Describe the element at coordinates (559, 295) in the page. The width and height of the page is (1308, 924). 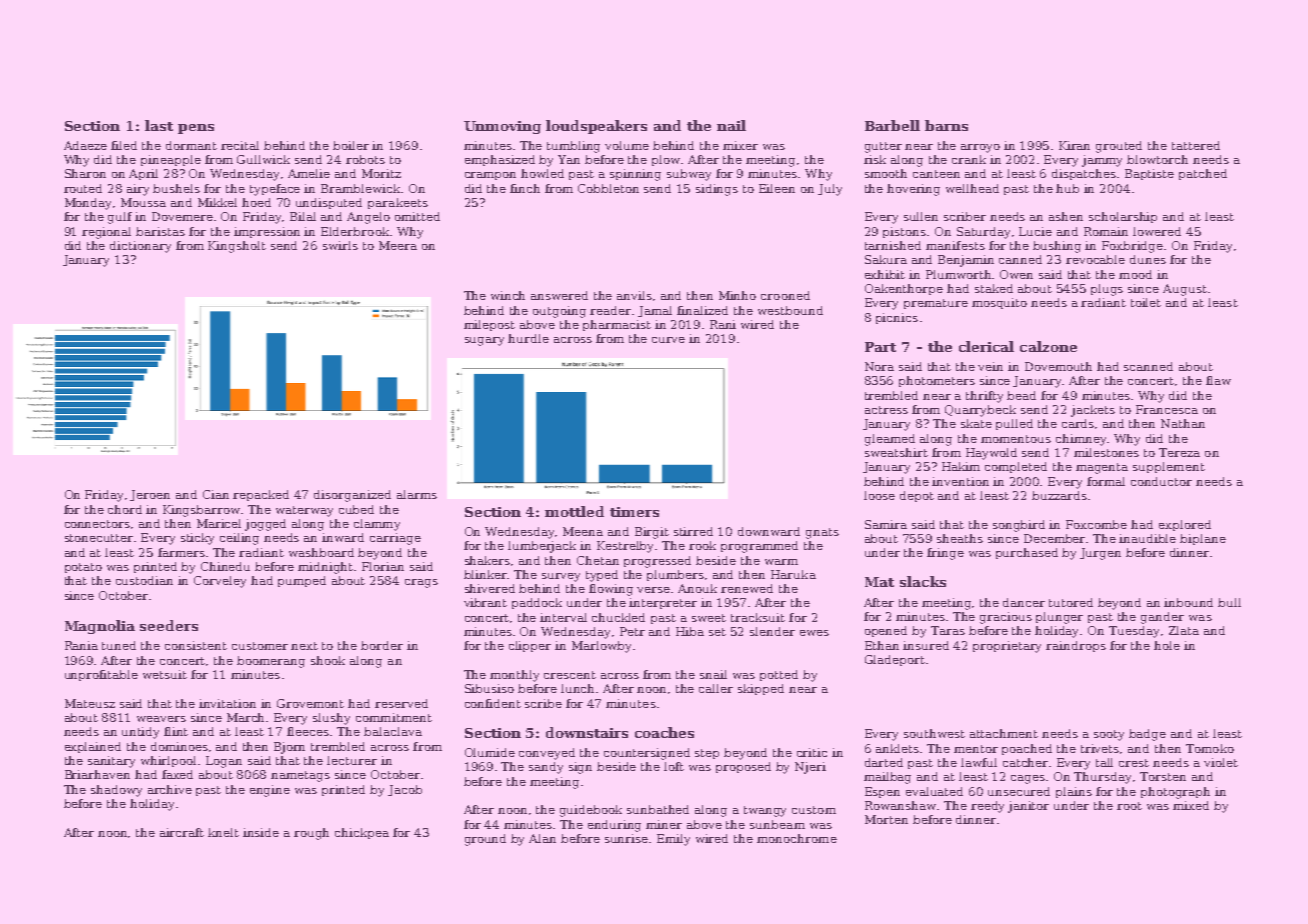
I see `answered` at that location.
